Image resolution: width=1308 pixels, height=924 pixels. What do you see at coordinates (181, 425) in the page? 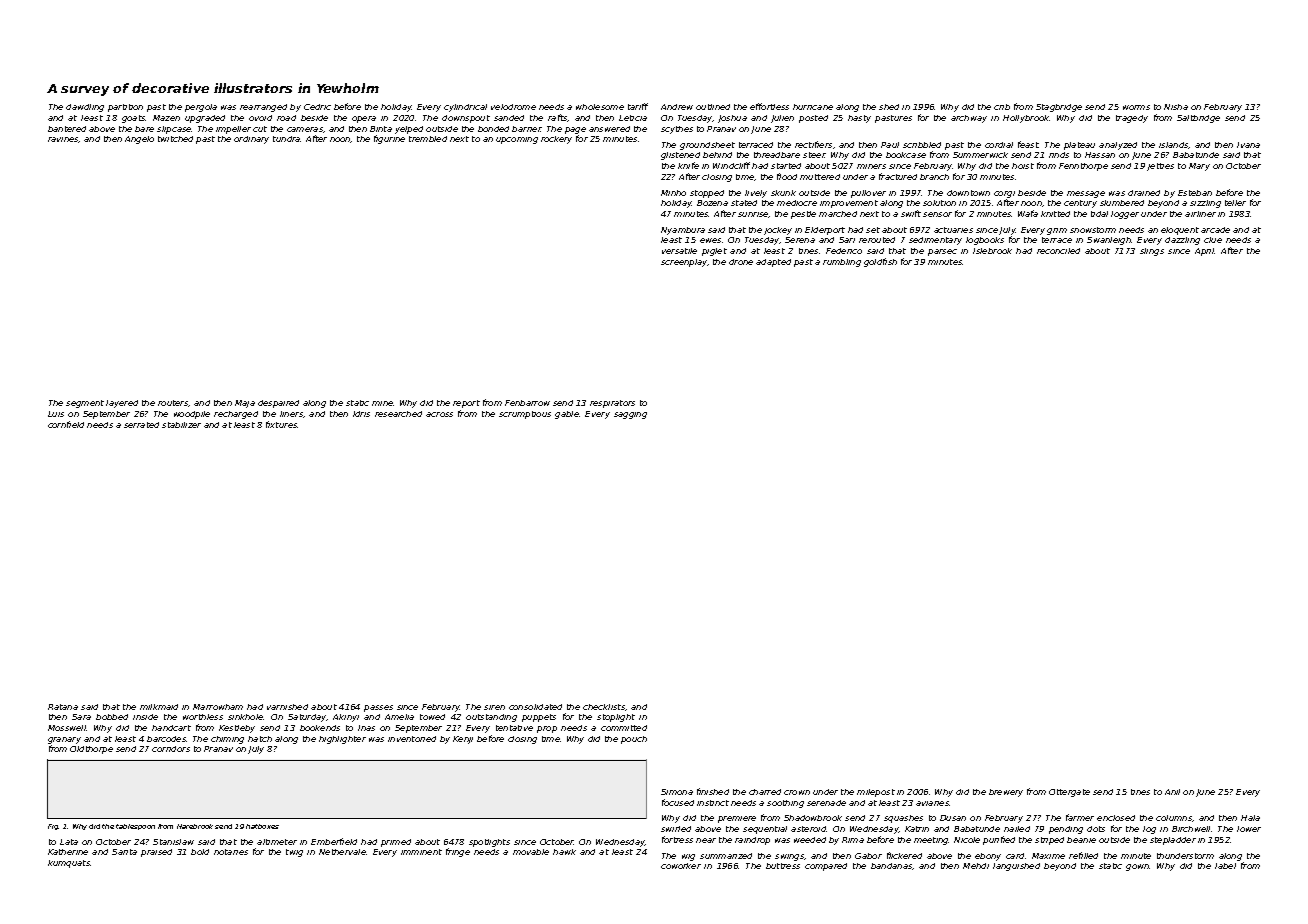
I see `stabilizer` at bounding box center [181, 425].
